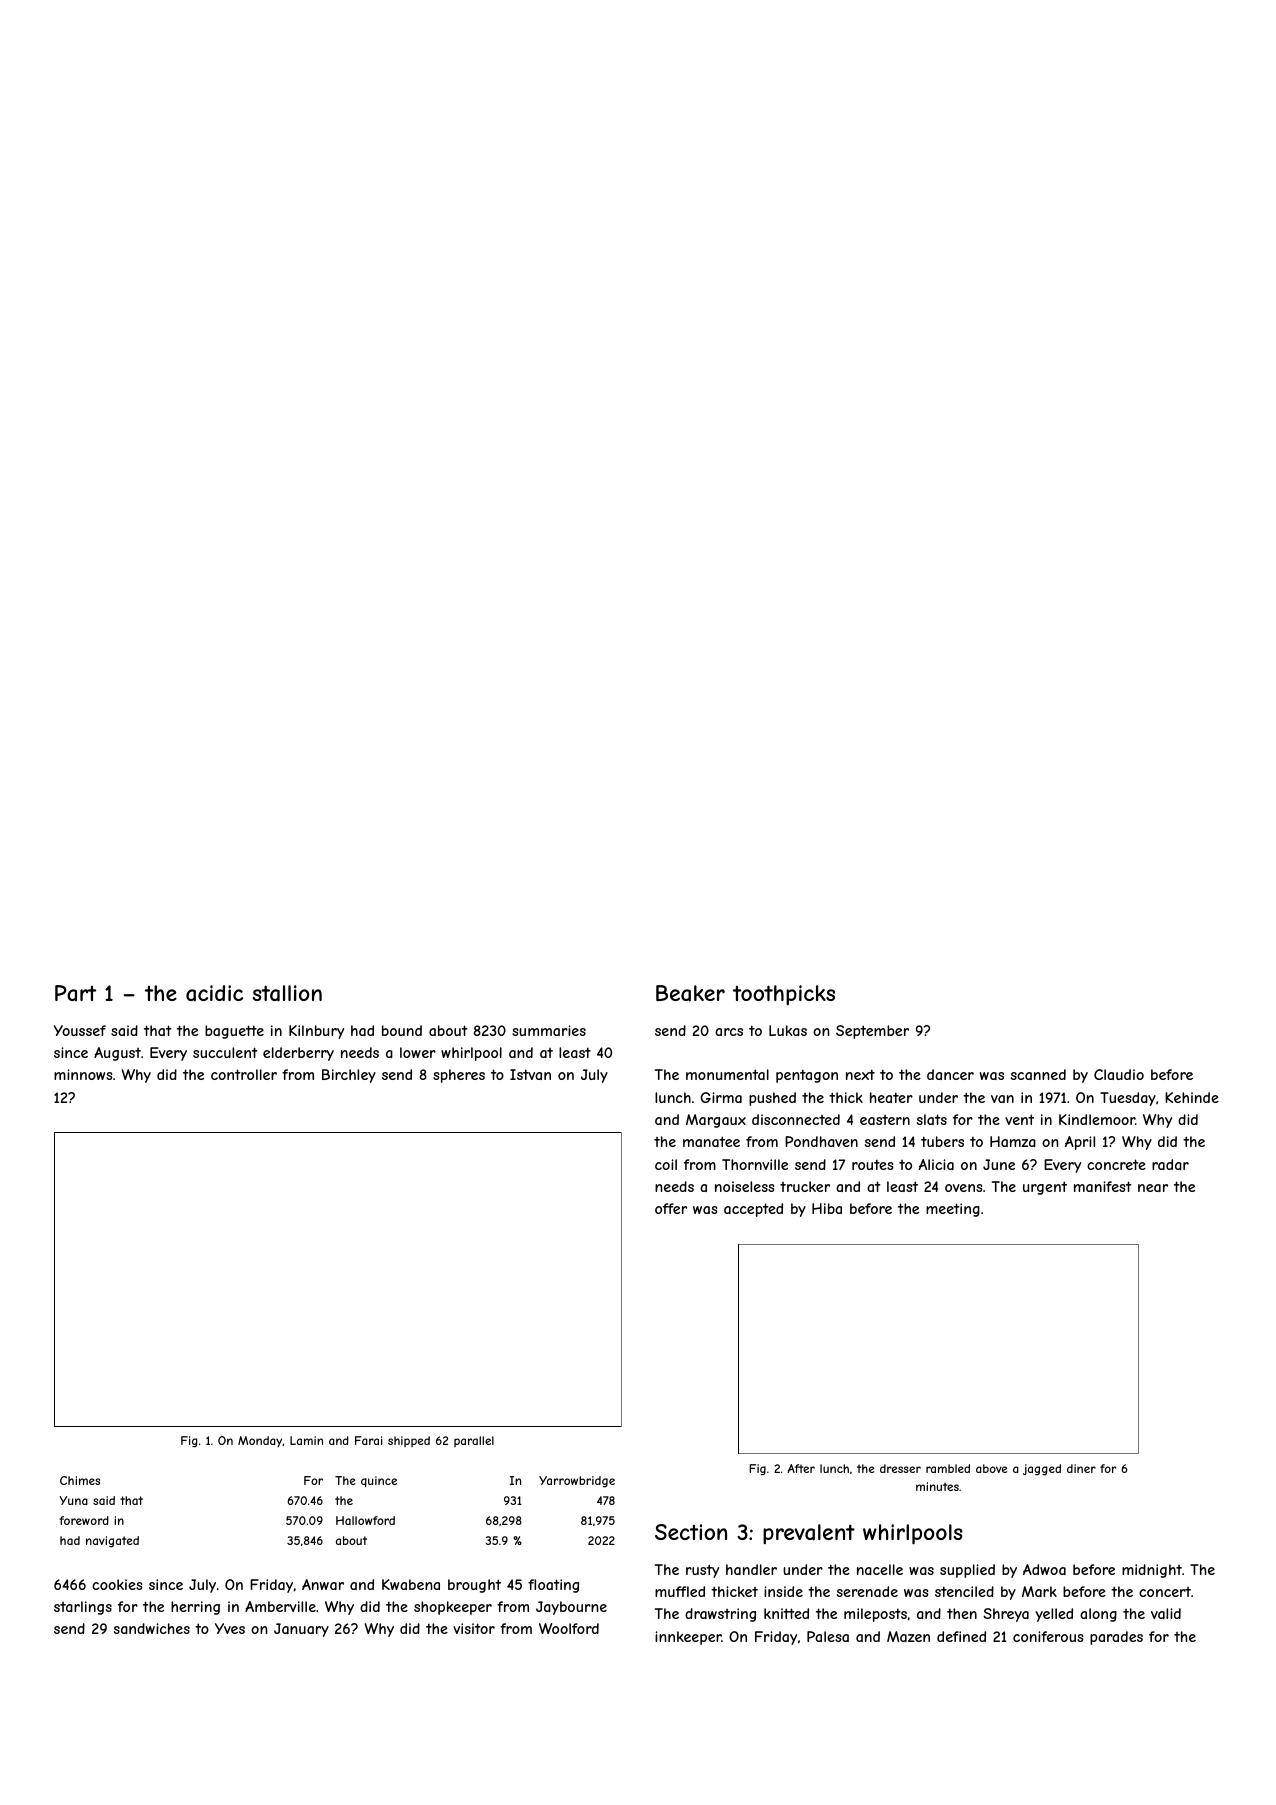 This screenshot has width=1276, height=1805. I want to click on meeting, so click(953, 1210).
